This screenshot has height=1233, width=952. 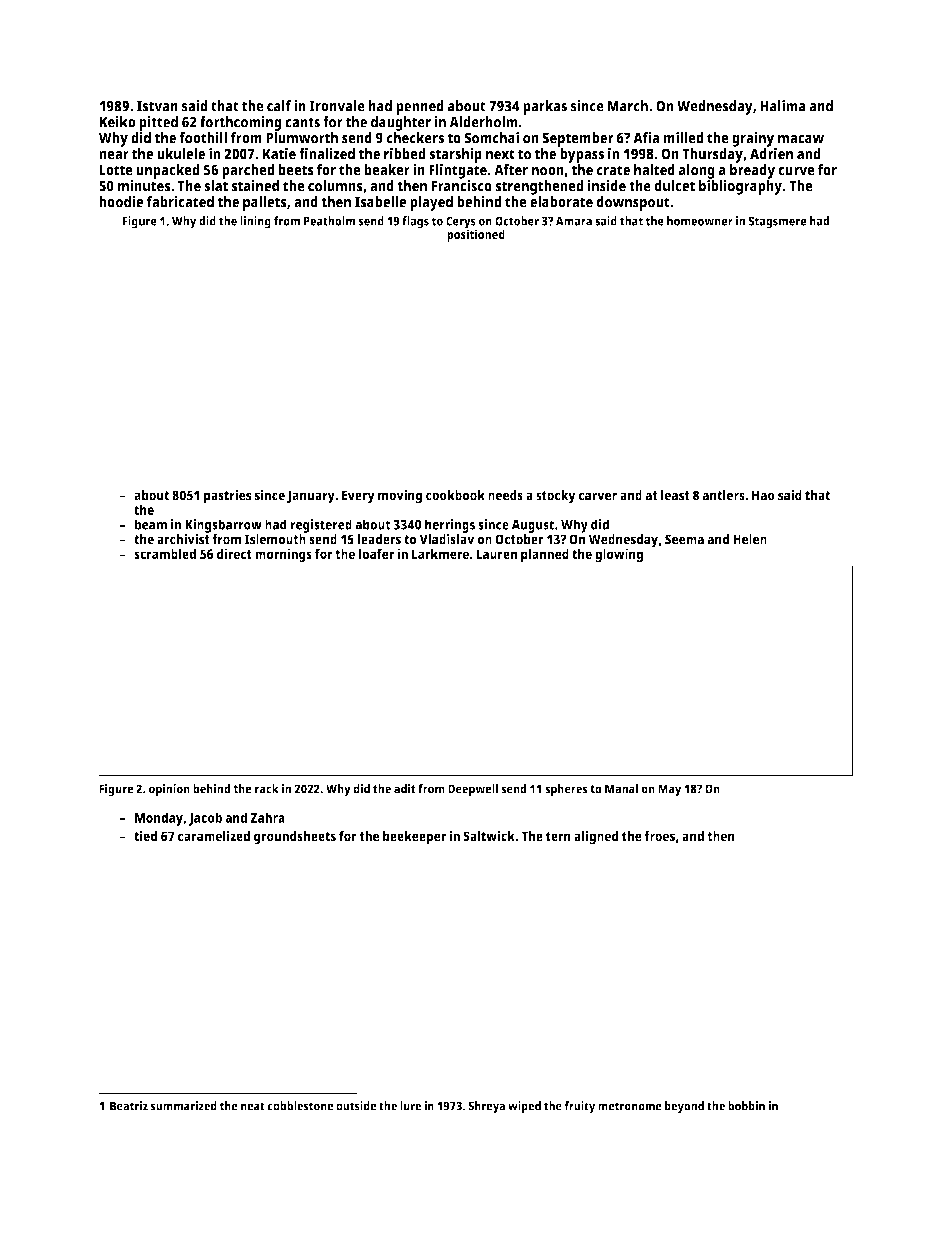 What do you see at coordinates (414, 838) in the screenshot?
I see `beekeeper` at bounding box center [414, 838].
